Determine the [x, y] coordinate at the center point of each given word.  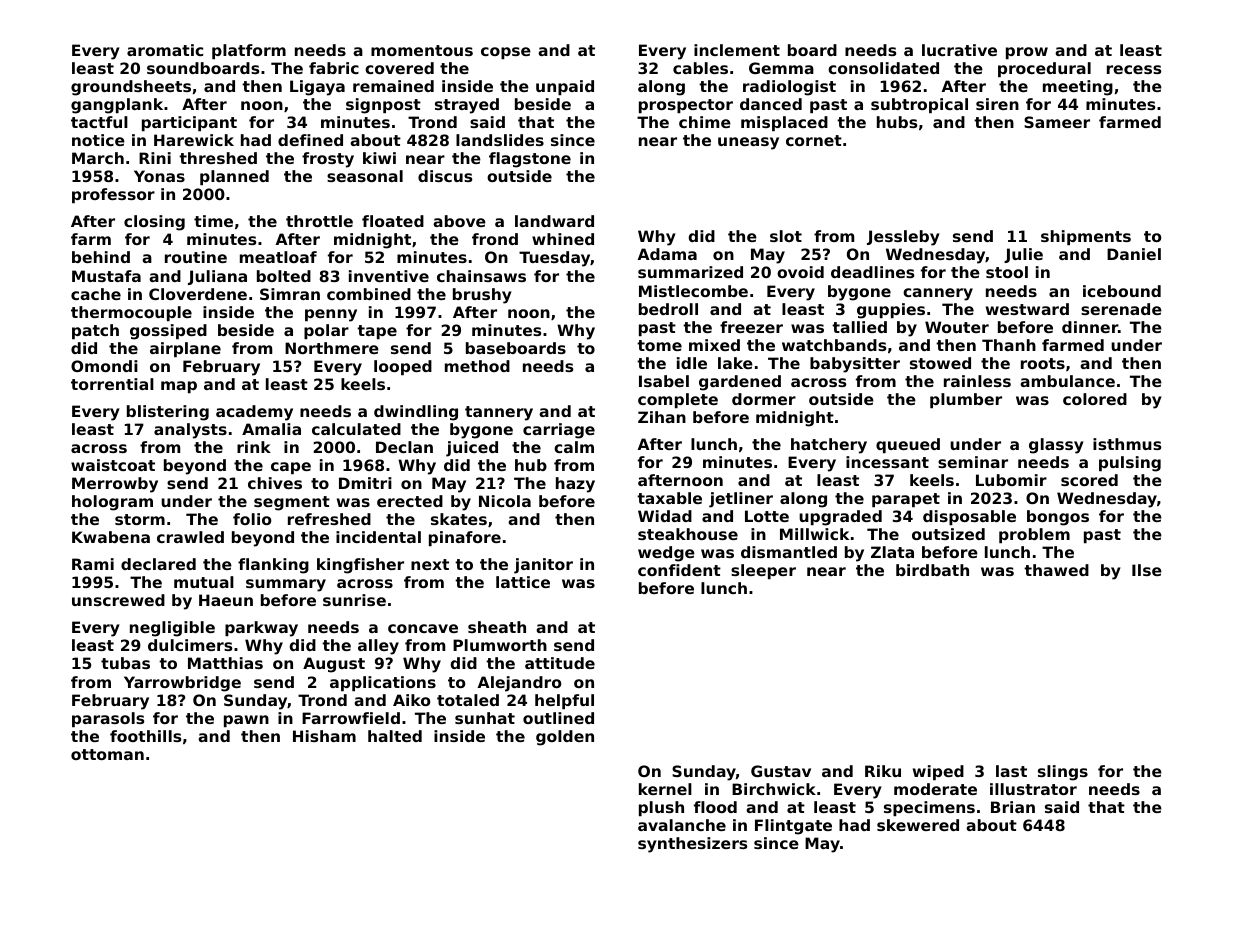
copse [506, 53]
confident [679, 570]
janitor [543, 566]
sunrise [354, 600]
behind [101, 257]
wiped [938, 772]
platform [249, 51]
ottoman [107, 754]
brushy [482, 296]
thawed [1056, 570]
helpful [564, 701]
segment [292, 503]
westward [1027, 309]
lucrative [959, 50]
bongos [1058, 518]
